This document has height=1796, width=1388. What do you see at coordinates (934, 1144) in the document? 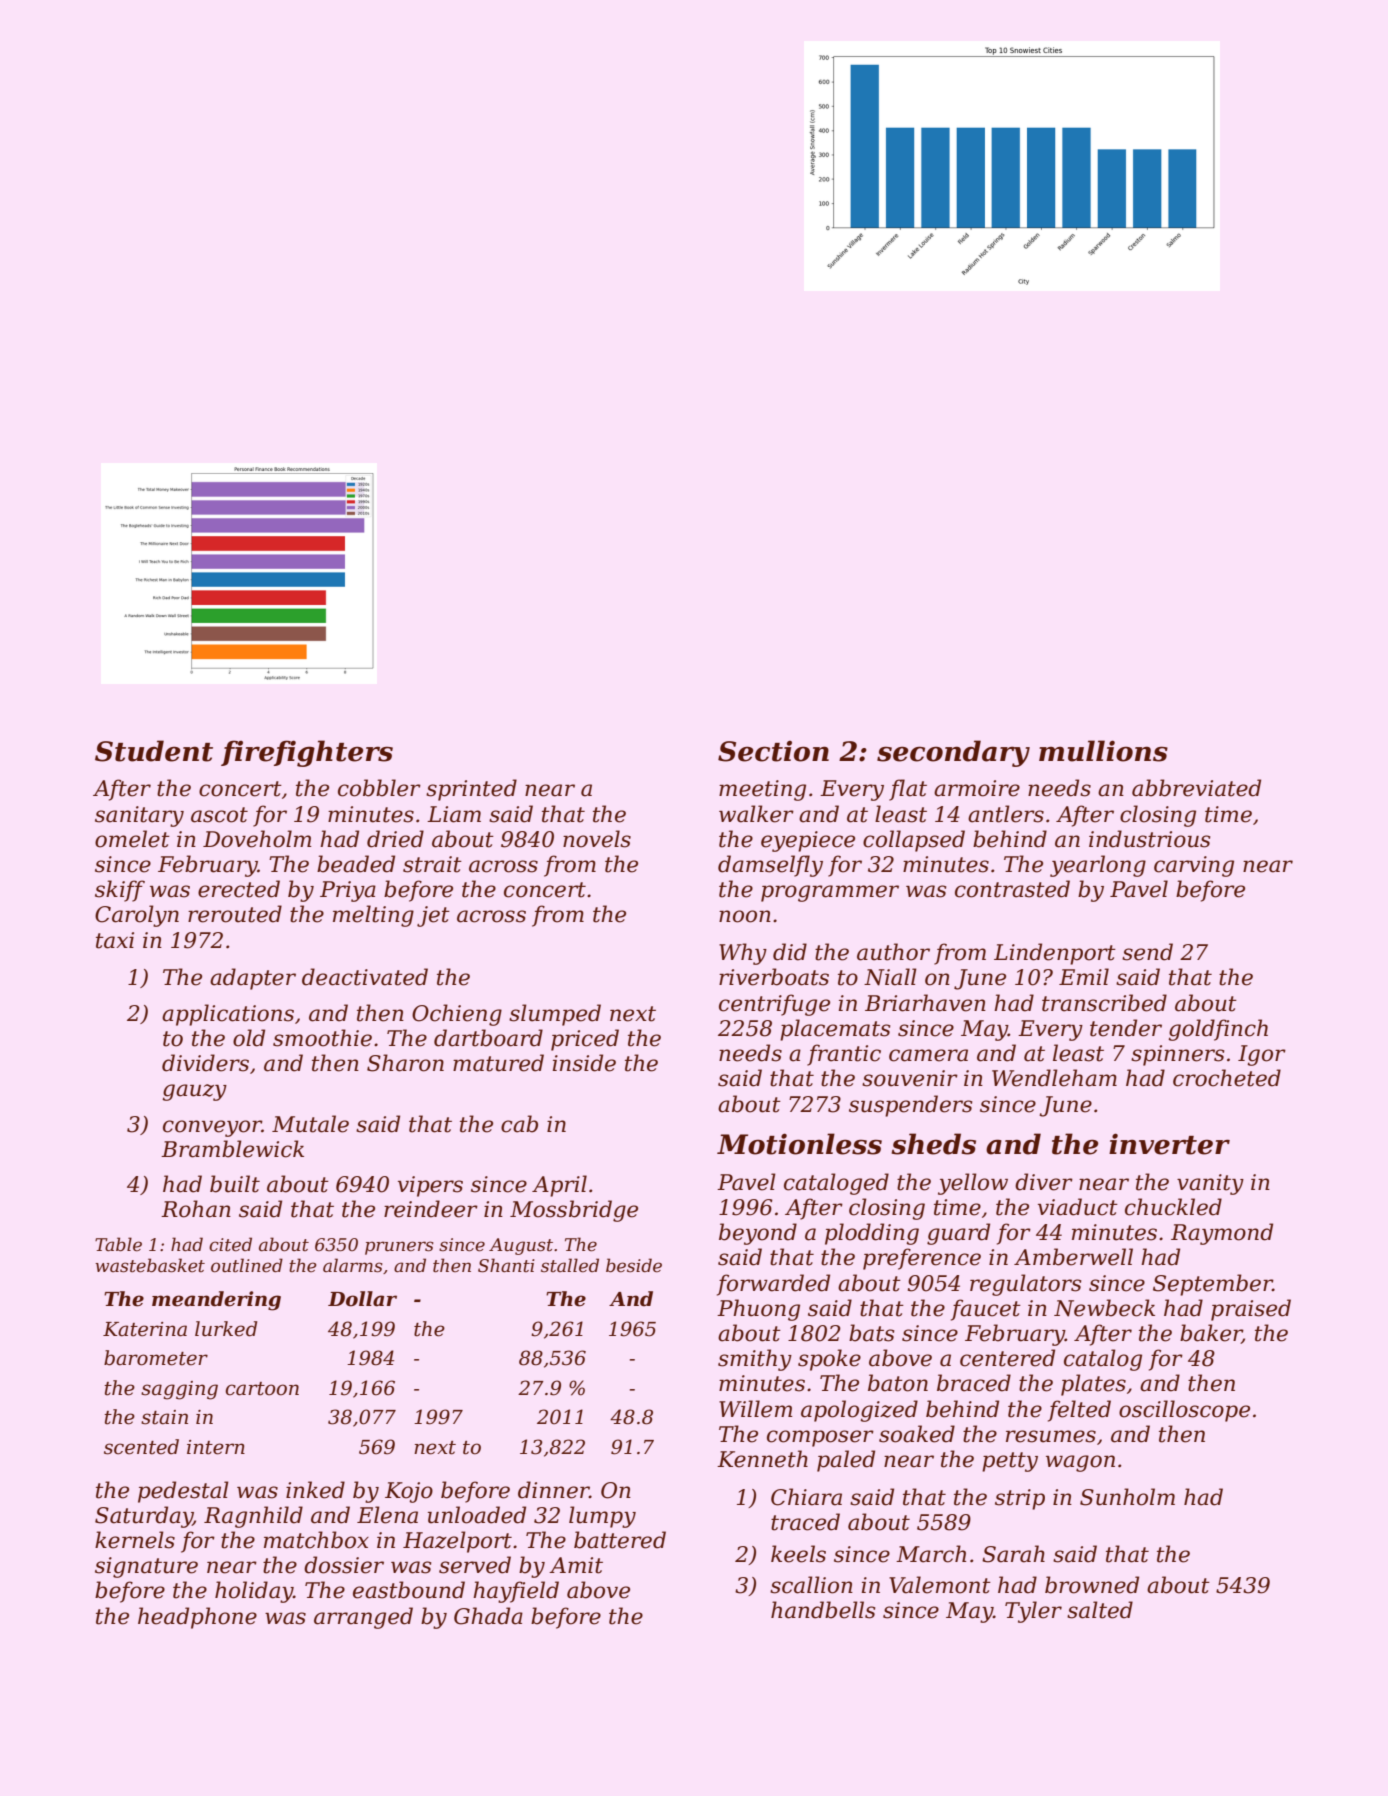
I see `sheds` at bounding box center [934, 1144].
